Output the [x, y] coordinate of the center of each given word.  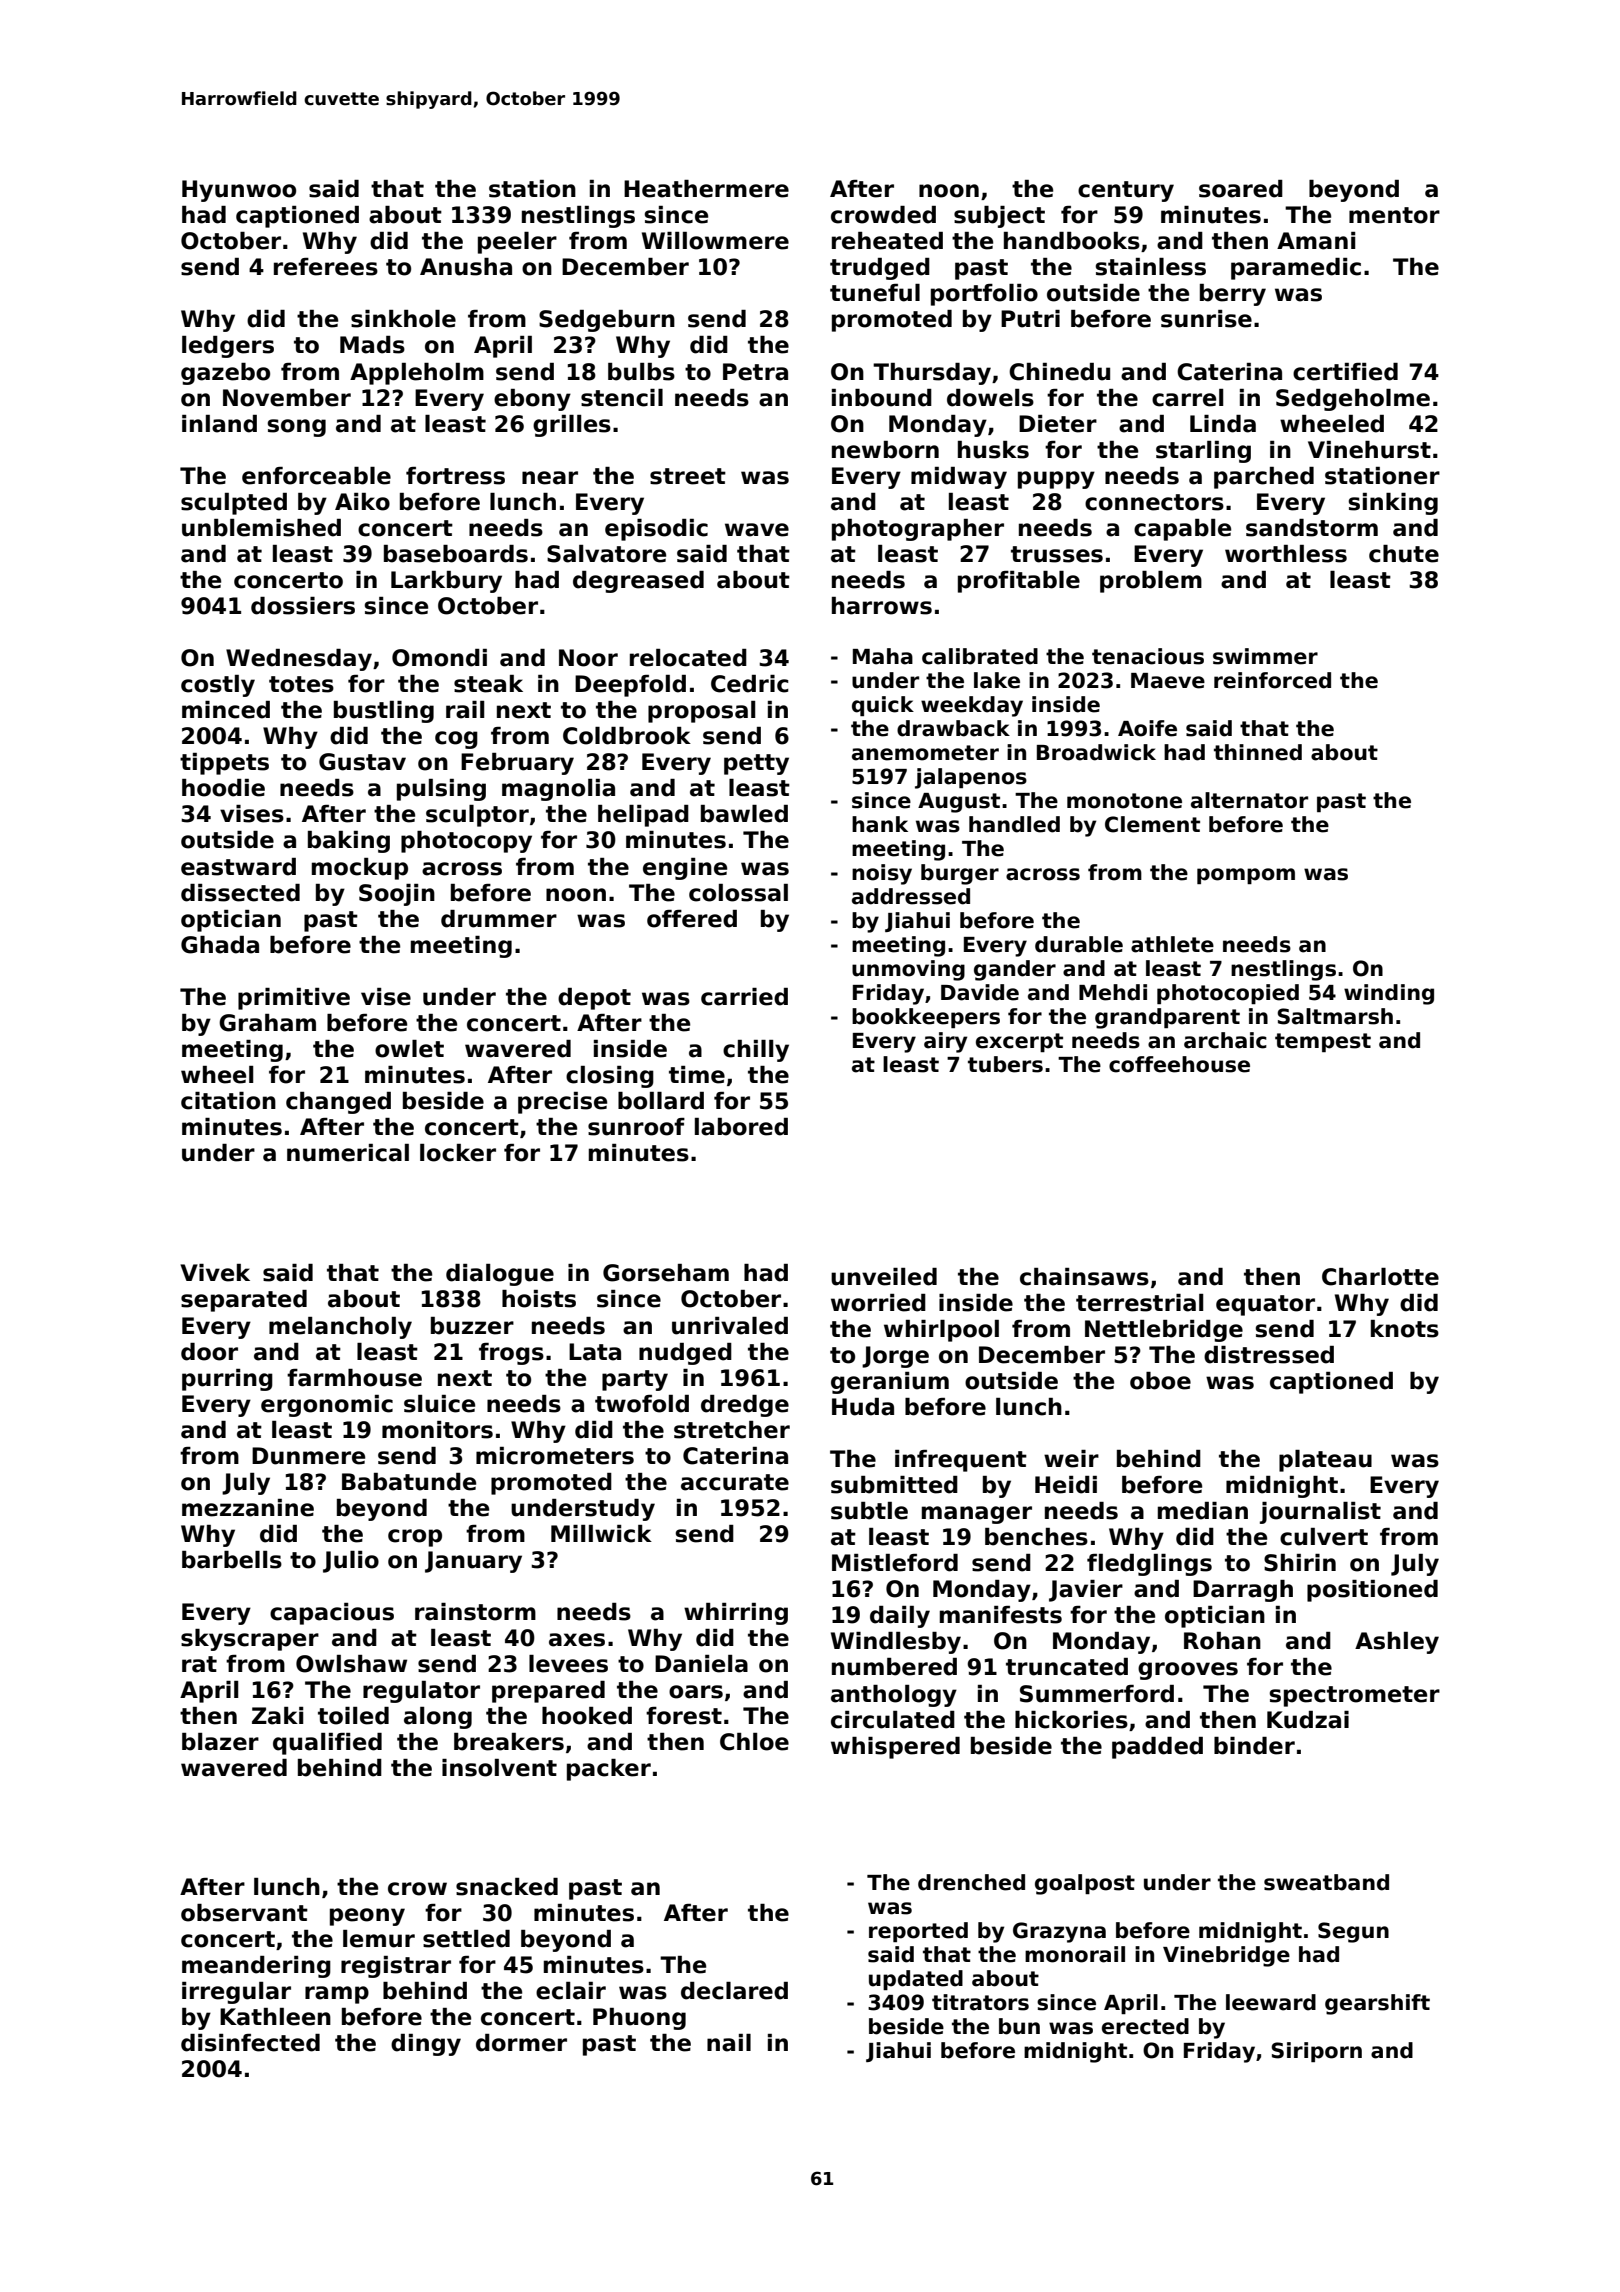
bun [1019, 2026]
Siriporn [1316, 2052]
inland [219, 424]
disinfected [250, 2043]
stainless [1150, 267]
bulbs [641, 372]
